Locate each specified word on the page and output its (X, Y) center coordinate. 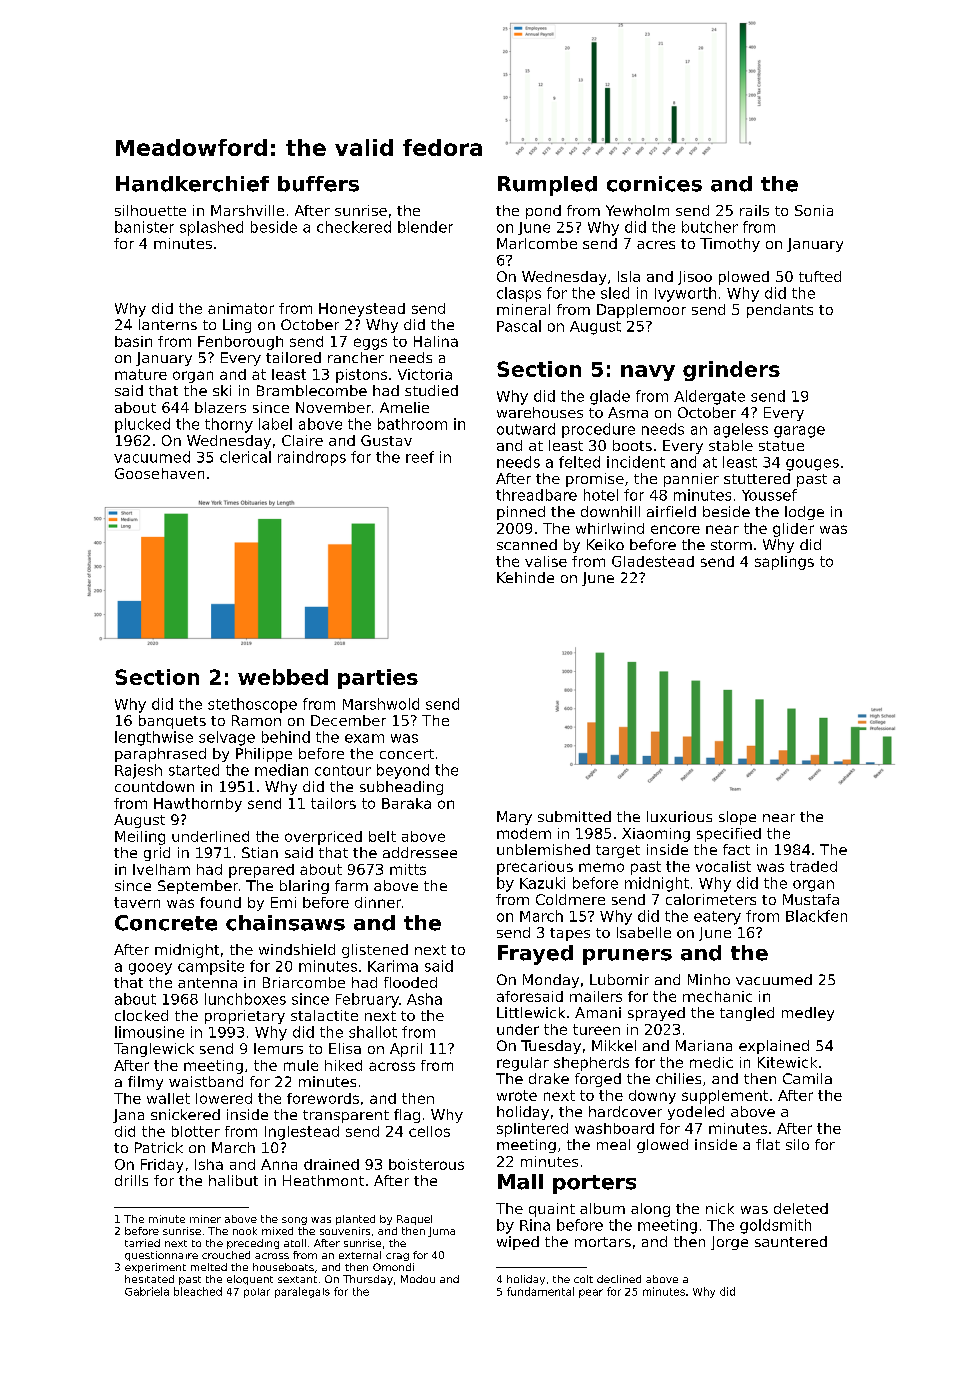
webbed (283, 677)
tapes (570, 934)
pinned (521, 513)
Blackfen (816, 916)
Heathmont (323, 1180)
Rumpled (547, 186)
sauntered (791, 1241)
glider (793, 530)
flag (407, 1116)
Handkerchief (192, 184)
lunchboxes (245, 999)
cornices (654, 184)
